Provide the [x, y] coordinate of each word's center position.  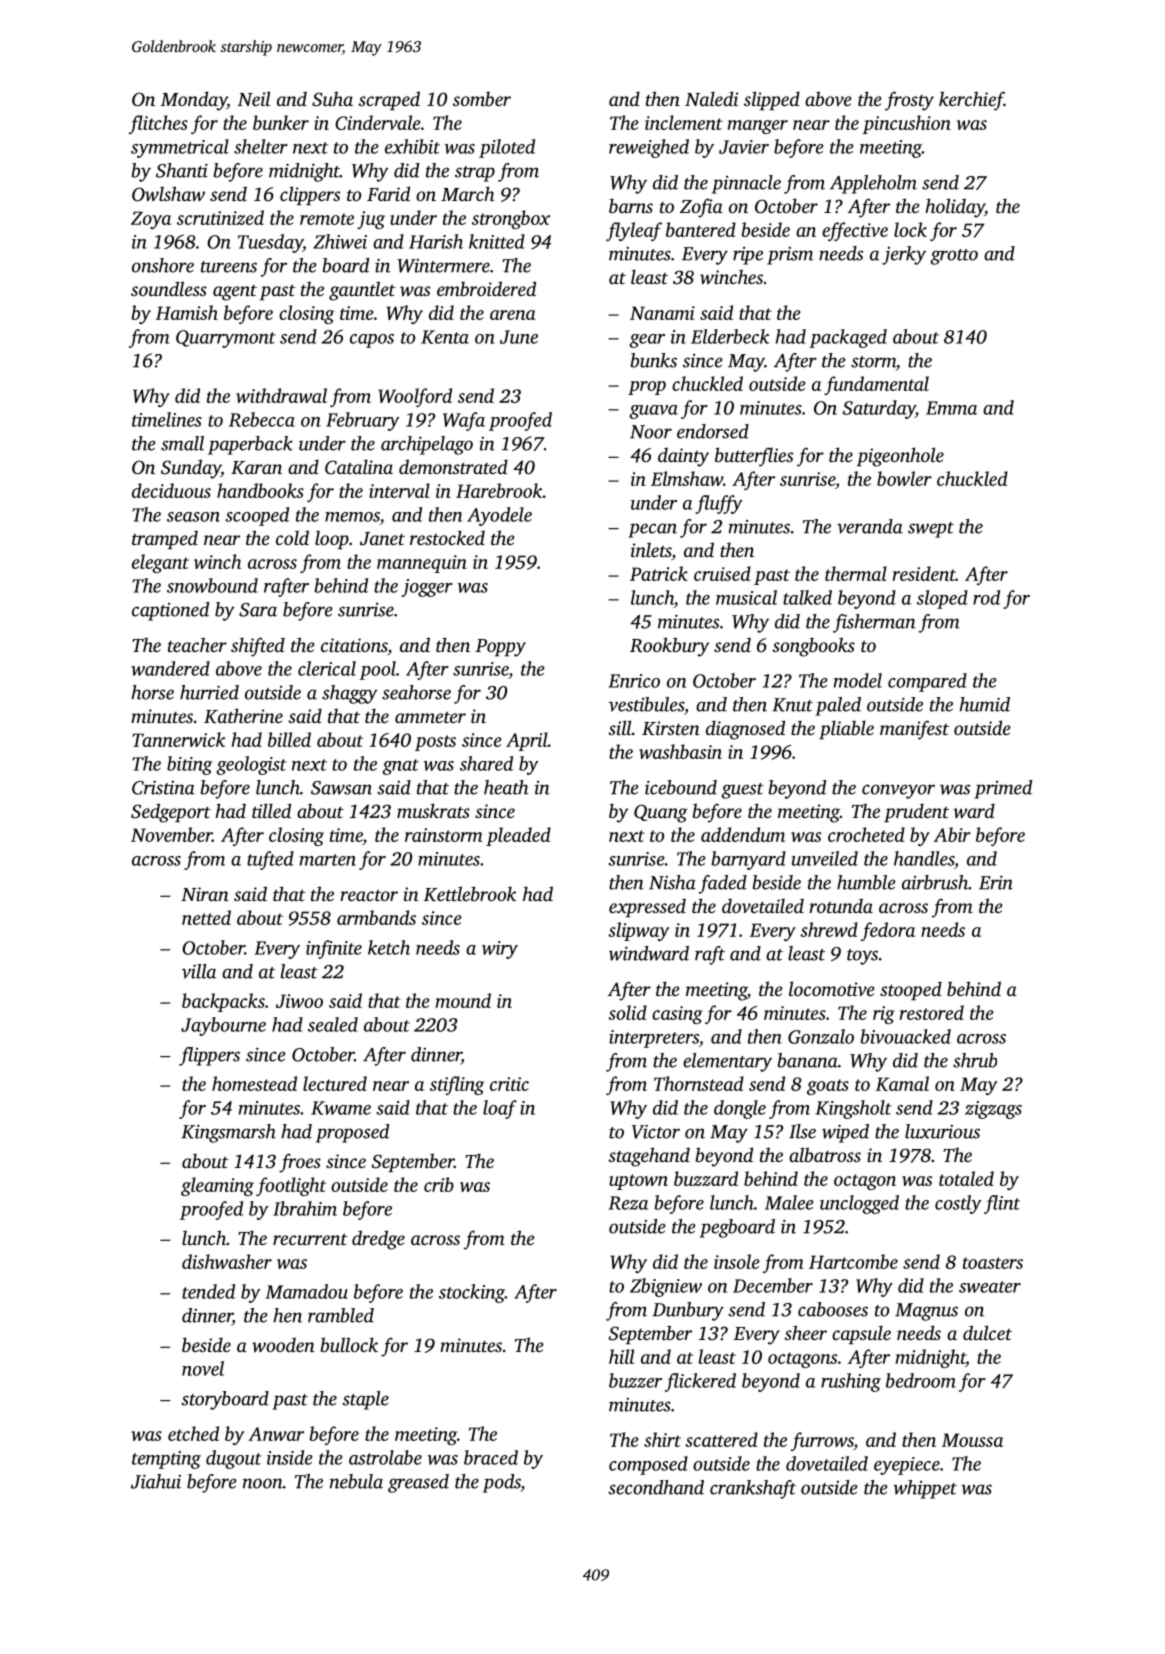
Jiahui [156, 1481]
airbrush [935, 882]
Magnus [926, 1312]
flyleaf [634, 231]
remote [327, 219]
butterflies [754, 457]
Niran [205, 894]
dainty [683, 457]
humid [984, 704]
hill [621, 1356]
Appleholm [873, 184]
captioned [170, 611]
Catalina [359, 467]
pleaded [518, 836]
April [527, 741]
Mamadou [306, 1291]
